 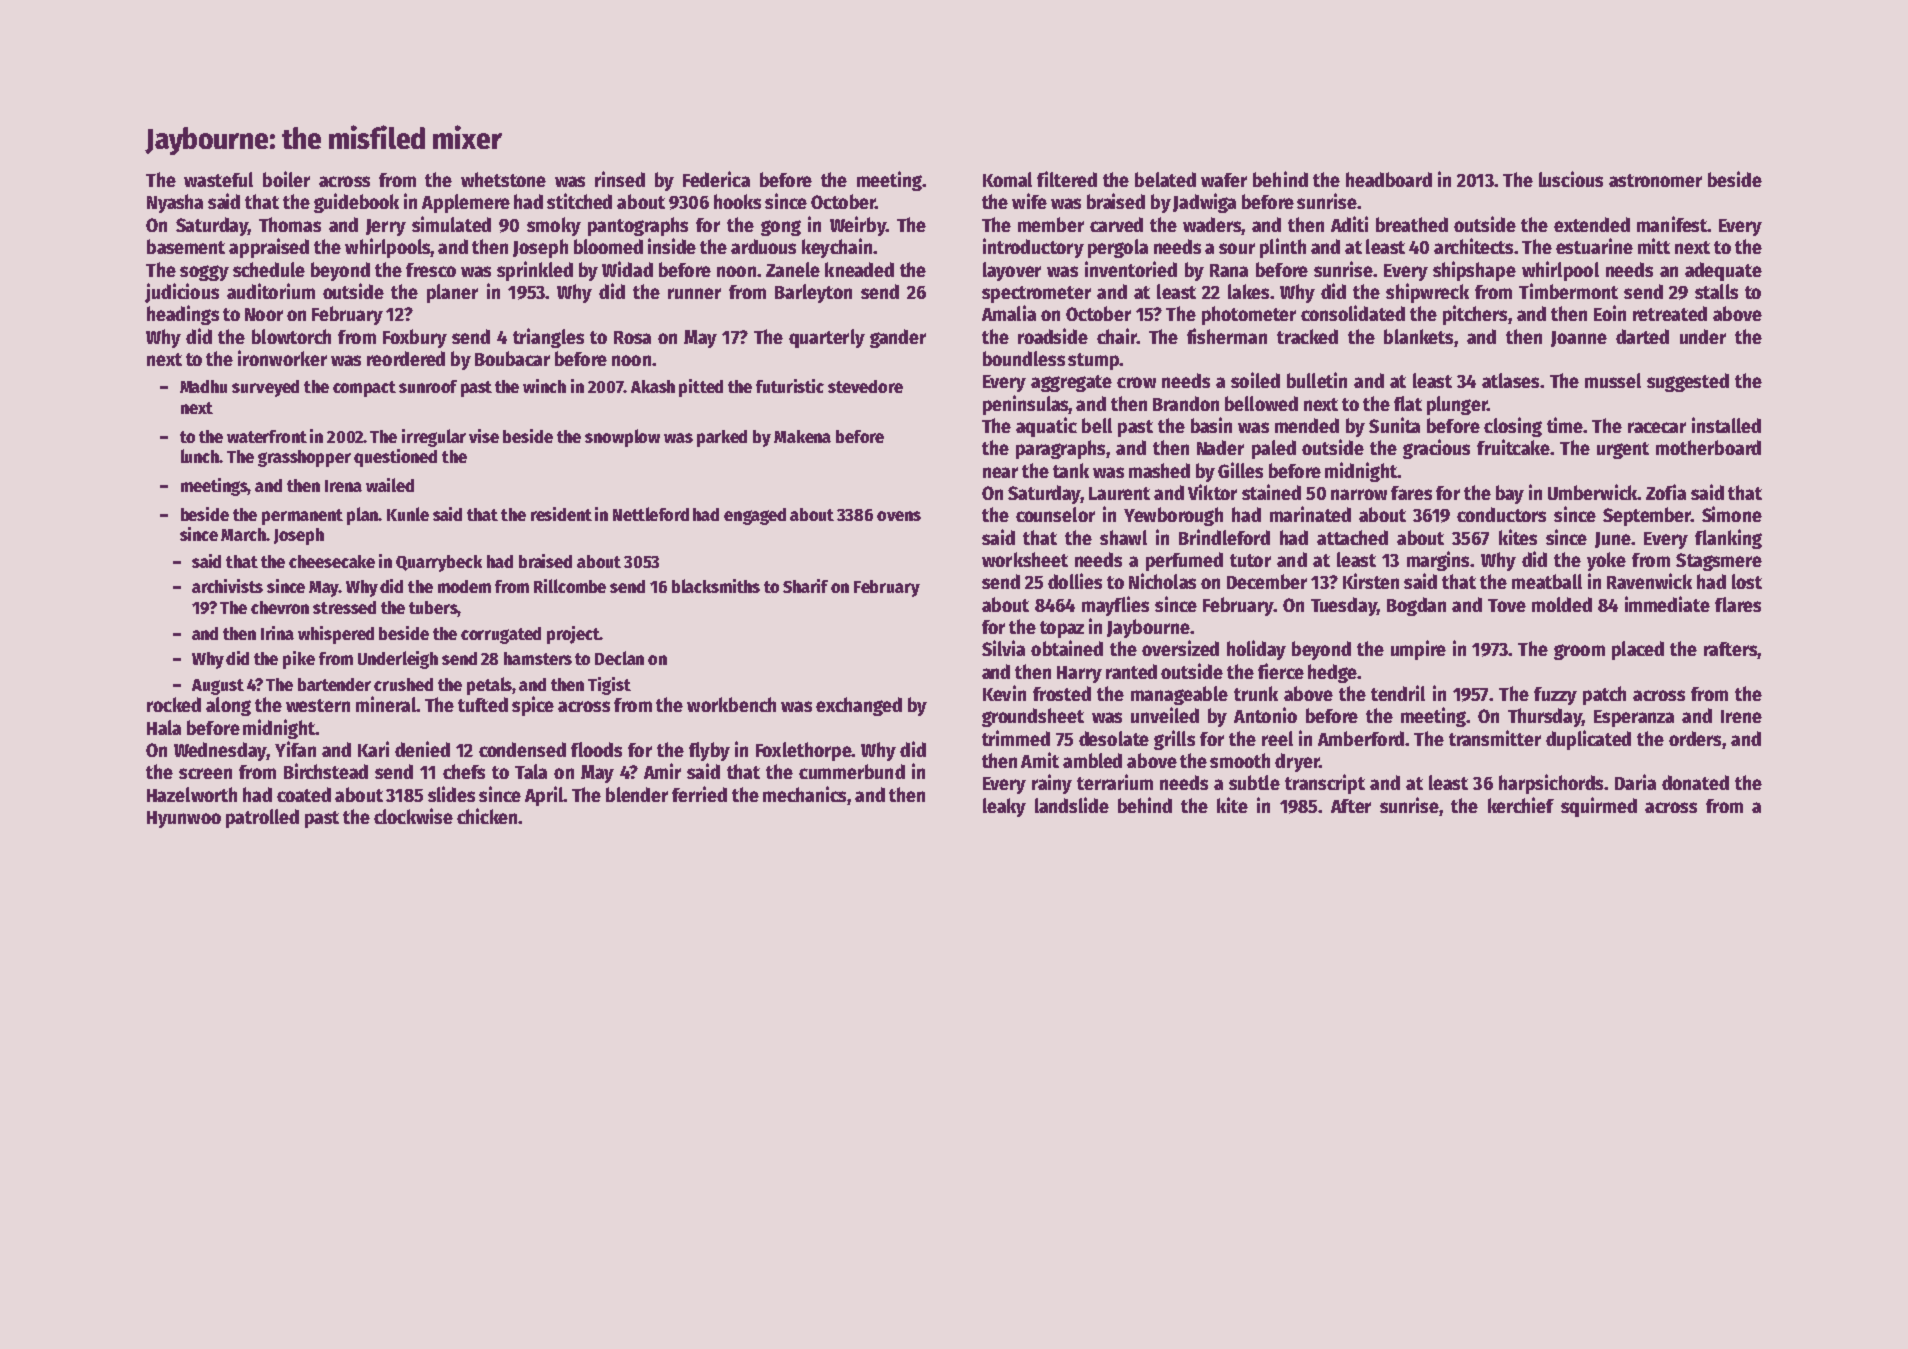 I want to click on astronomer, so click(x=1655, y=180).
